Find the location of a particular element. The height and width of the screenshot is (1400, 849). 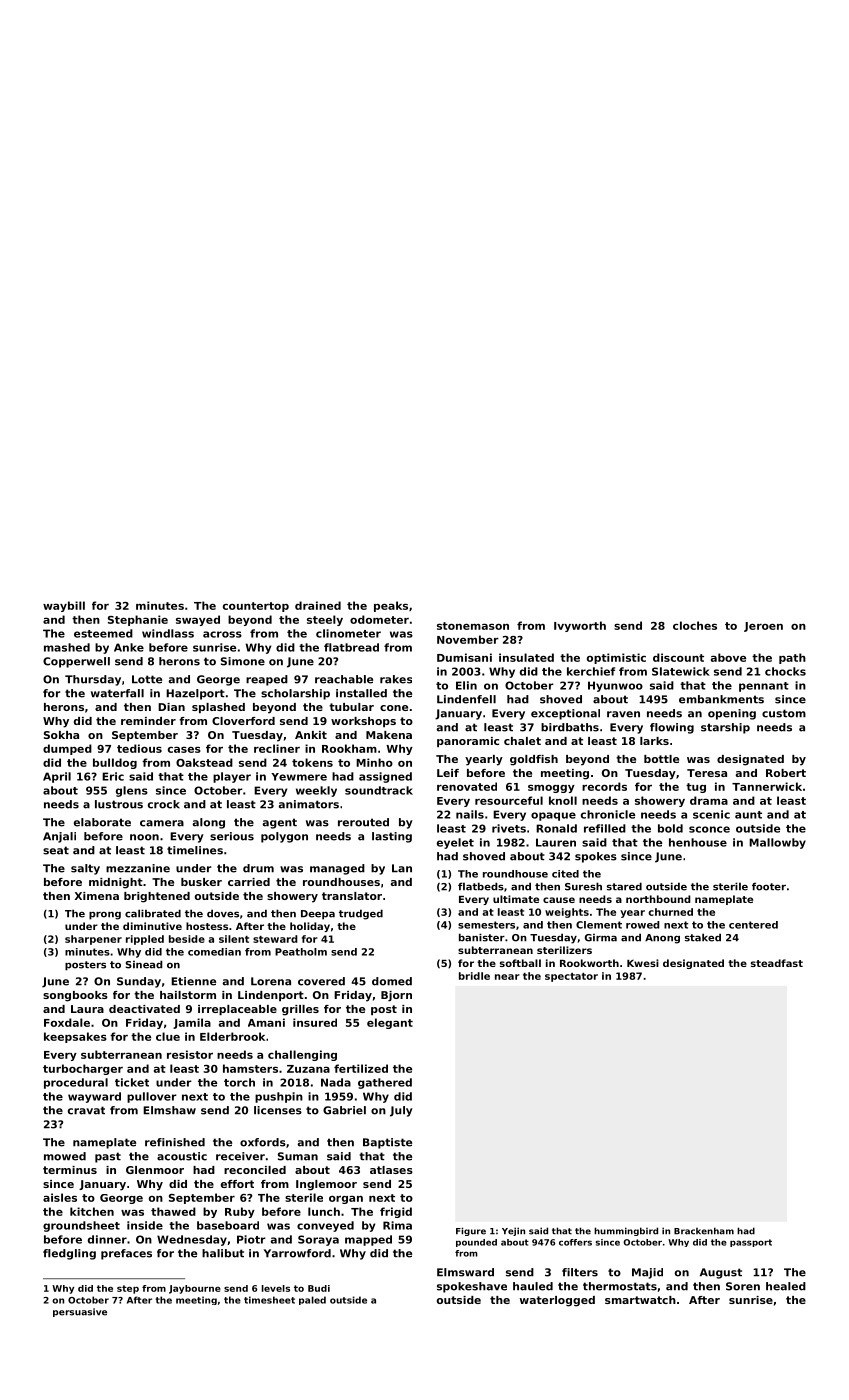

peaks is located at coordinates (391, 606).
